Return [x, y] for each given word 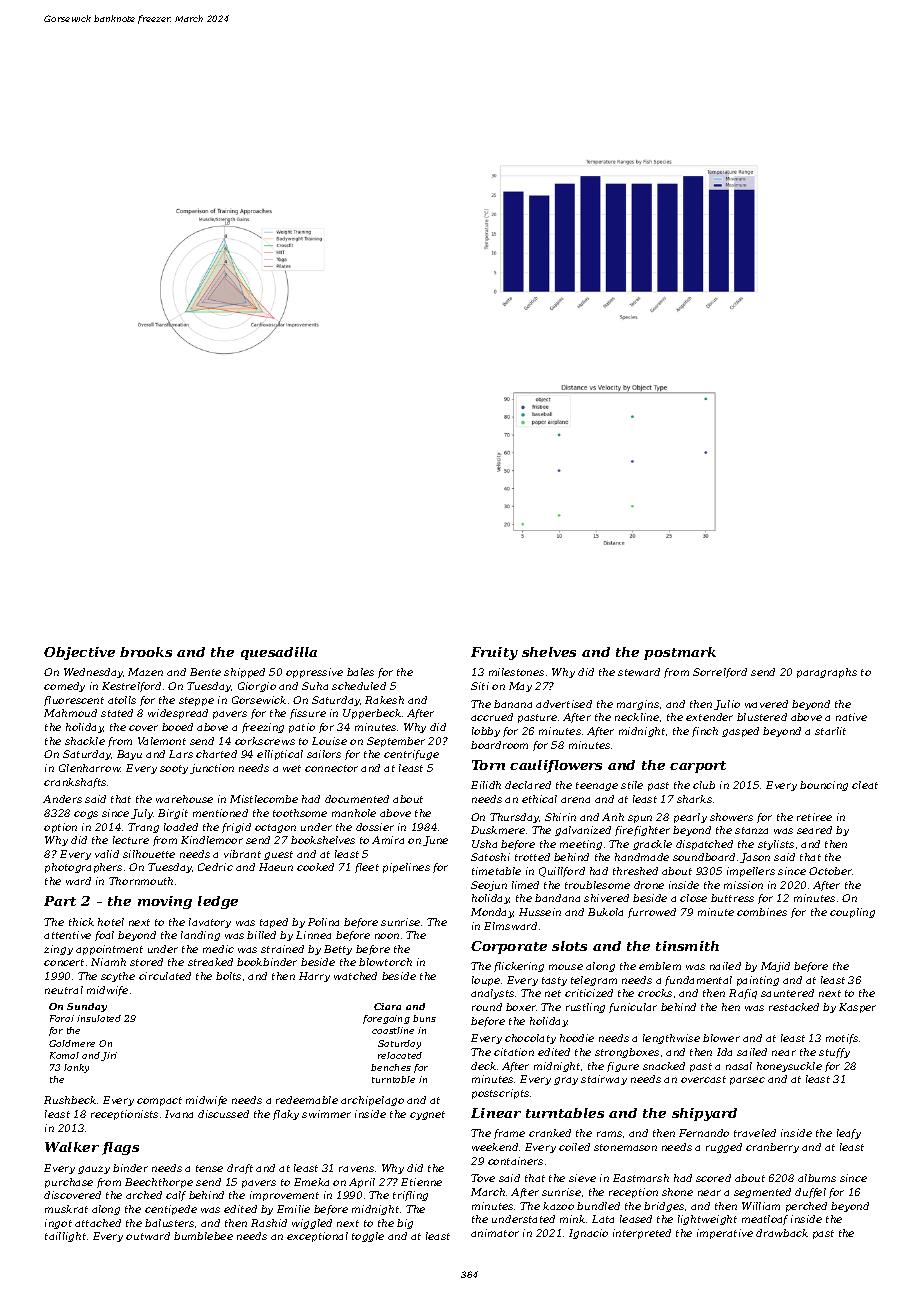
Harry [314, 977]
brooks [146, 652]
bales [360, 672]
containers [515, 1161]
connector [331, 768]
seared [814, 830]
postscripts [500, 1094]
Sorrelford [720, 673]
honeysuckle [789, 1067]
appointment [109, 950]
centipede [171, 1210]
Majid [775, 967]
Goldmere [72, 1043]
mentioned [220, 813]
